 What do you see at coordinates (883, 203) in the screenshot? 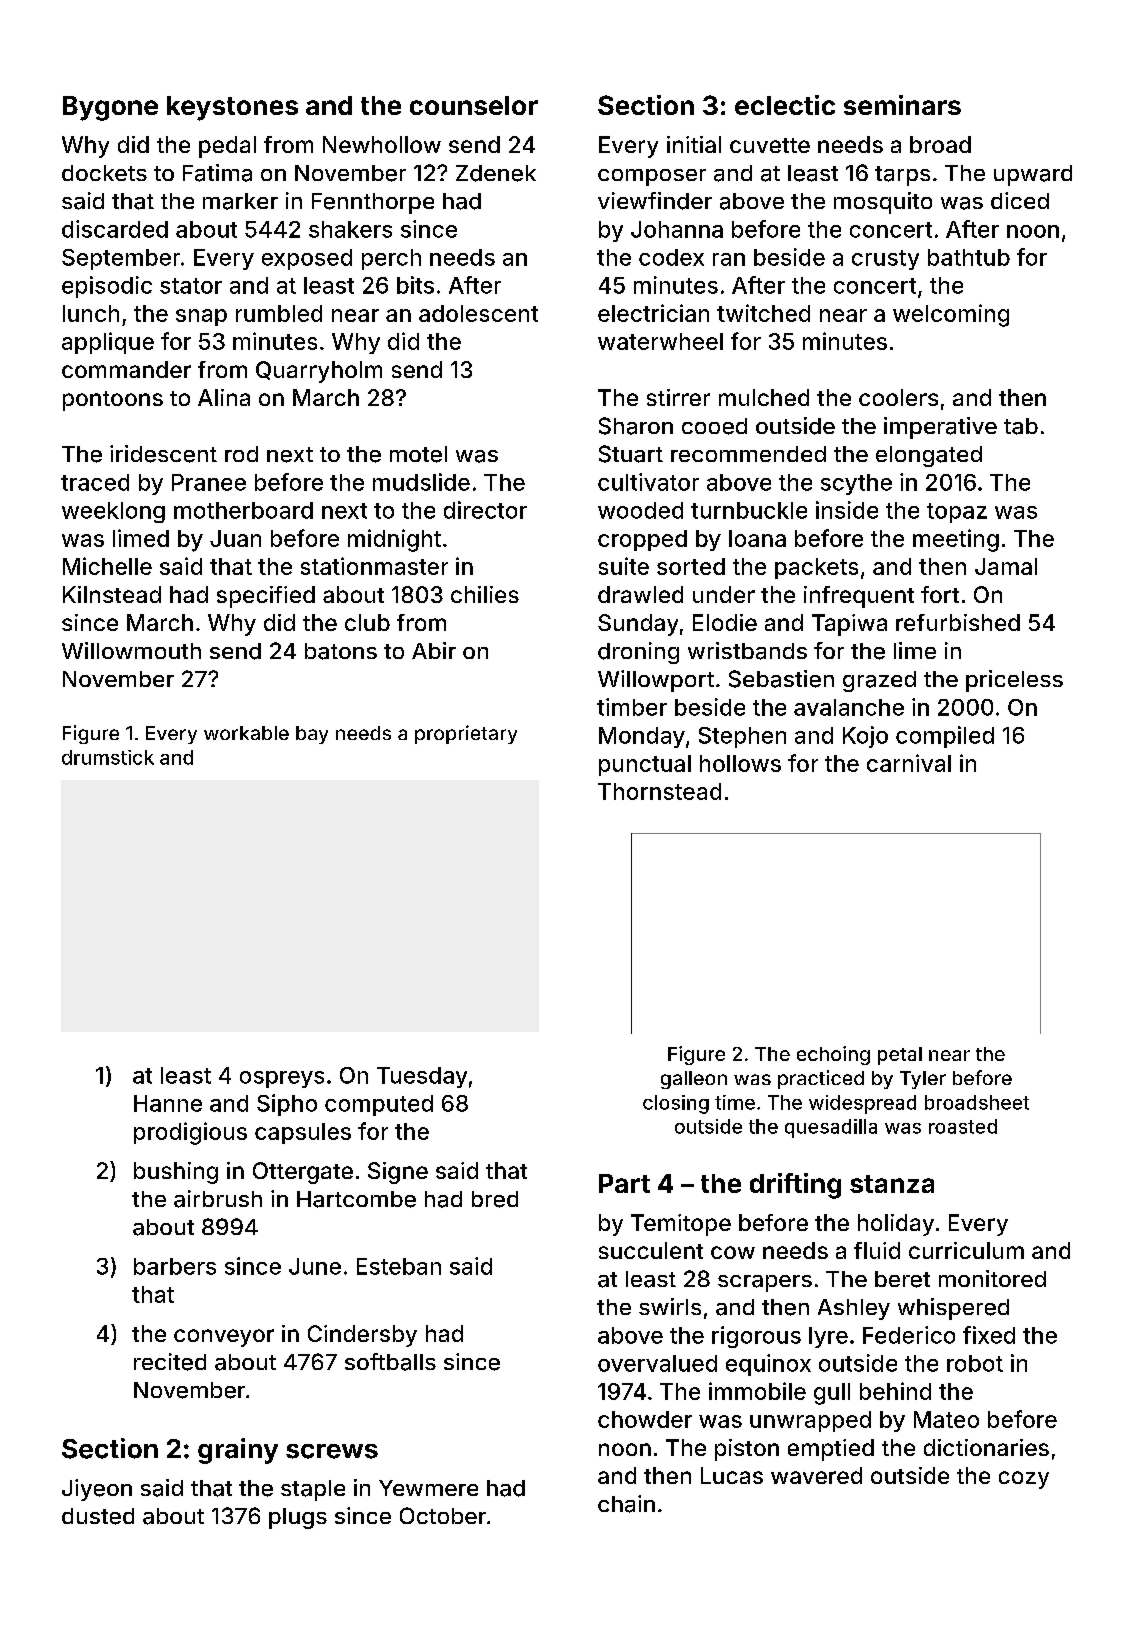
I see `mosquito` at bounding box center [883, 203].
